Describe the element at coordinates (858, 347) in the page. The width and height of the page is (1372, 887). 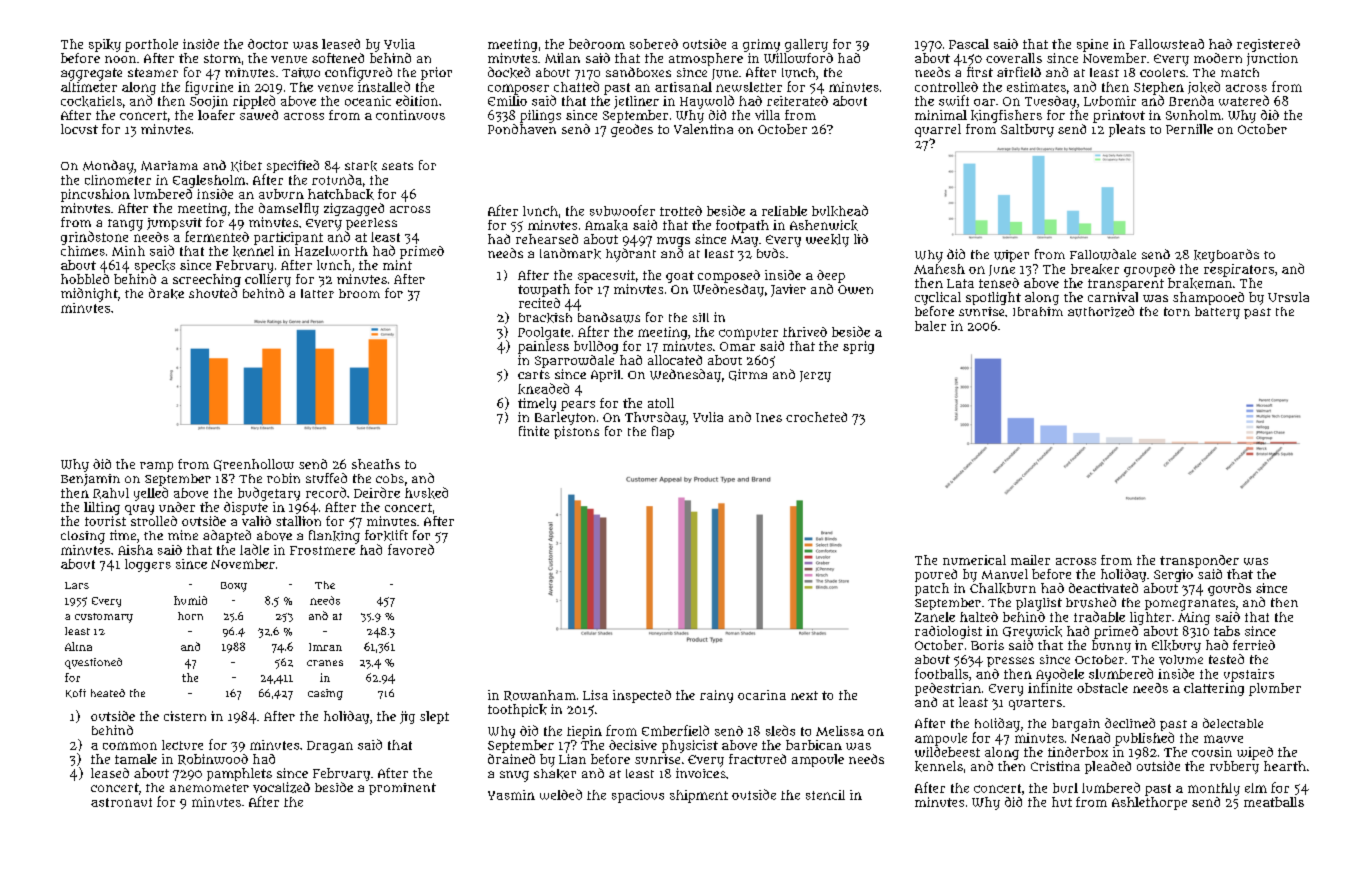
I see `sprig` at that location.
